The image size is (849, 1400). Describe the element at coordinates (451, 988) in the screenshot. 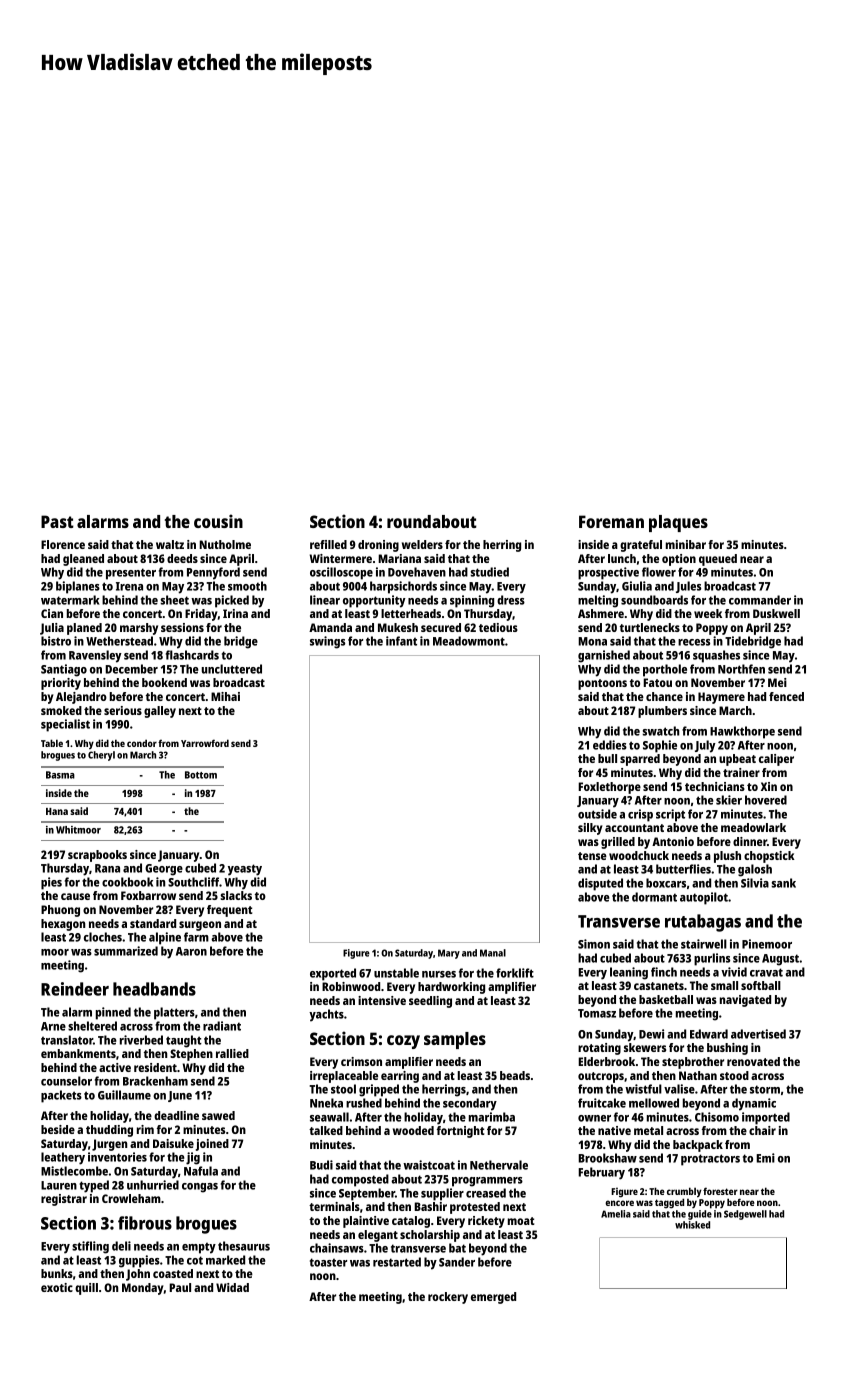

I see `hardworking` at that location.
